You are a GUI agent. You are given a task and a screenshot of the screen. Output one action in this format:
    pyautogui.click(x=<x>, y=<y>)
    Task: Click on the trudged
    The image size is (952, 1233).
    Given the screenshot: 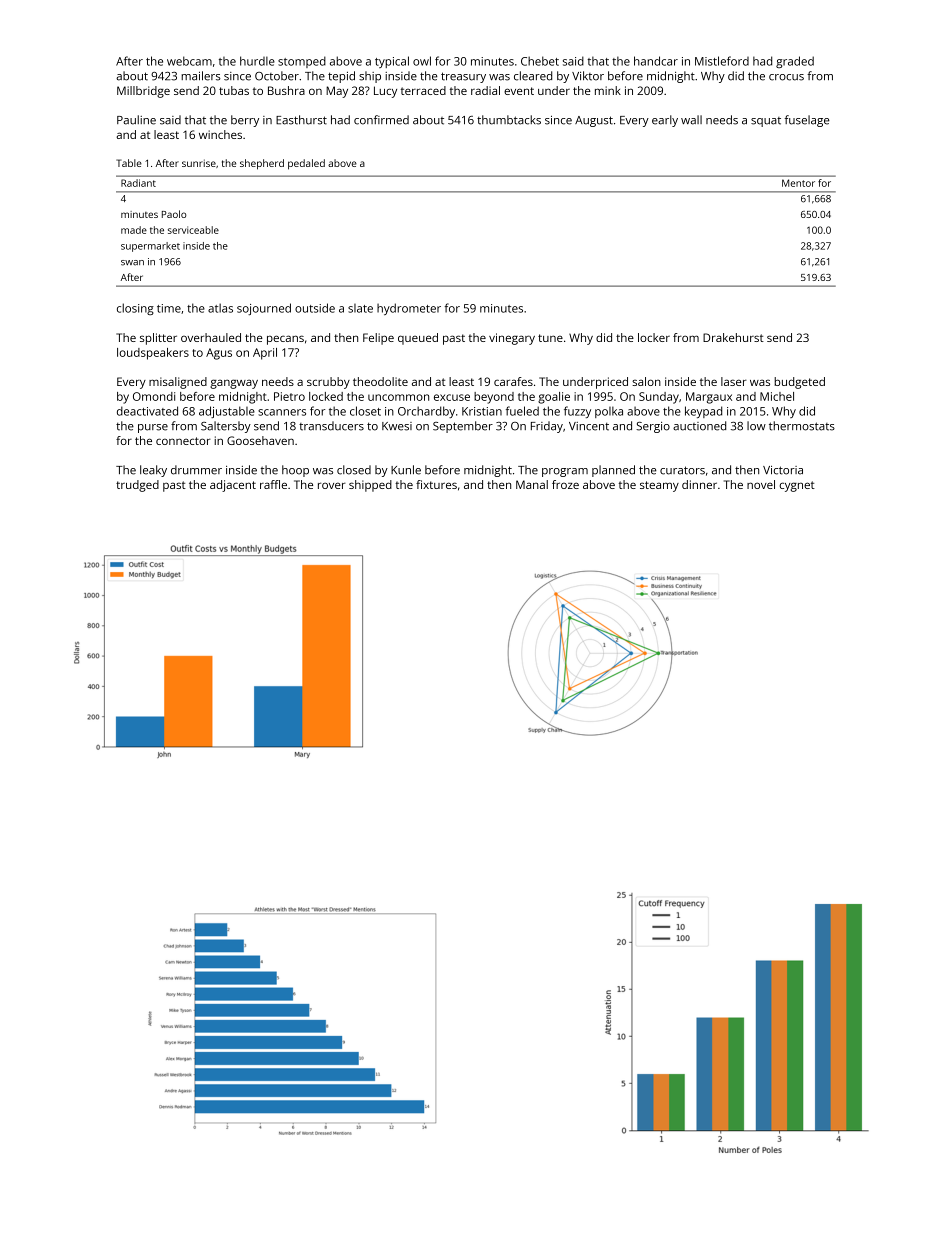 What is the action you would take?
    pyautogui.click(x=137, y=486)
